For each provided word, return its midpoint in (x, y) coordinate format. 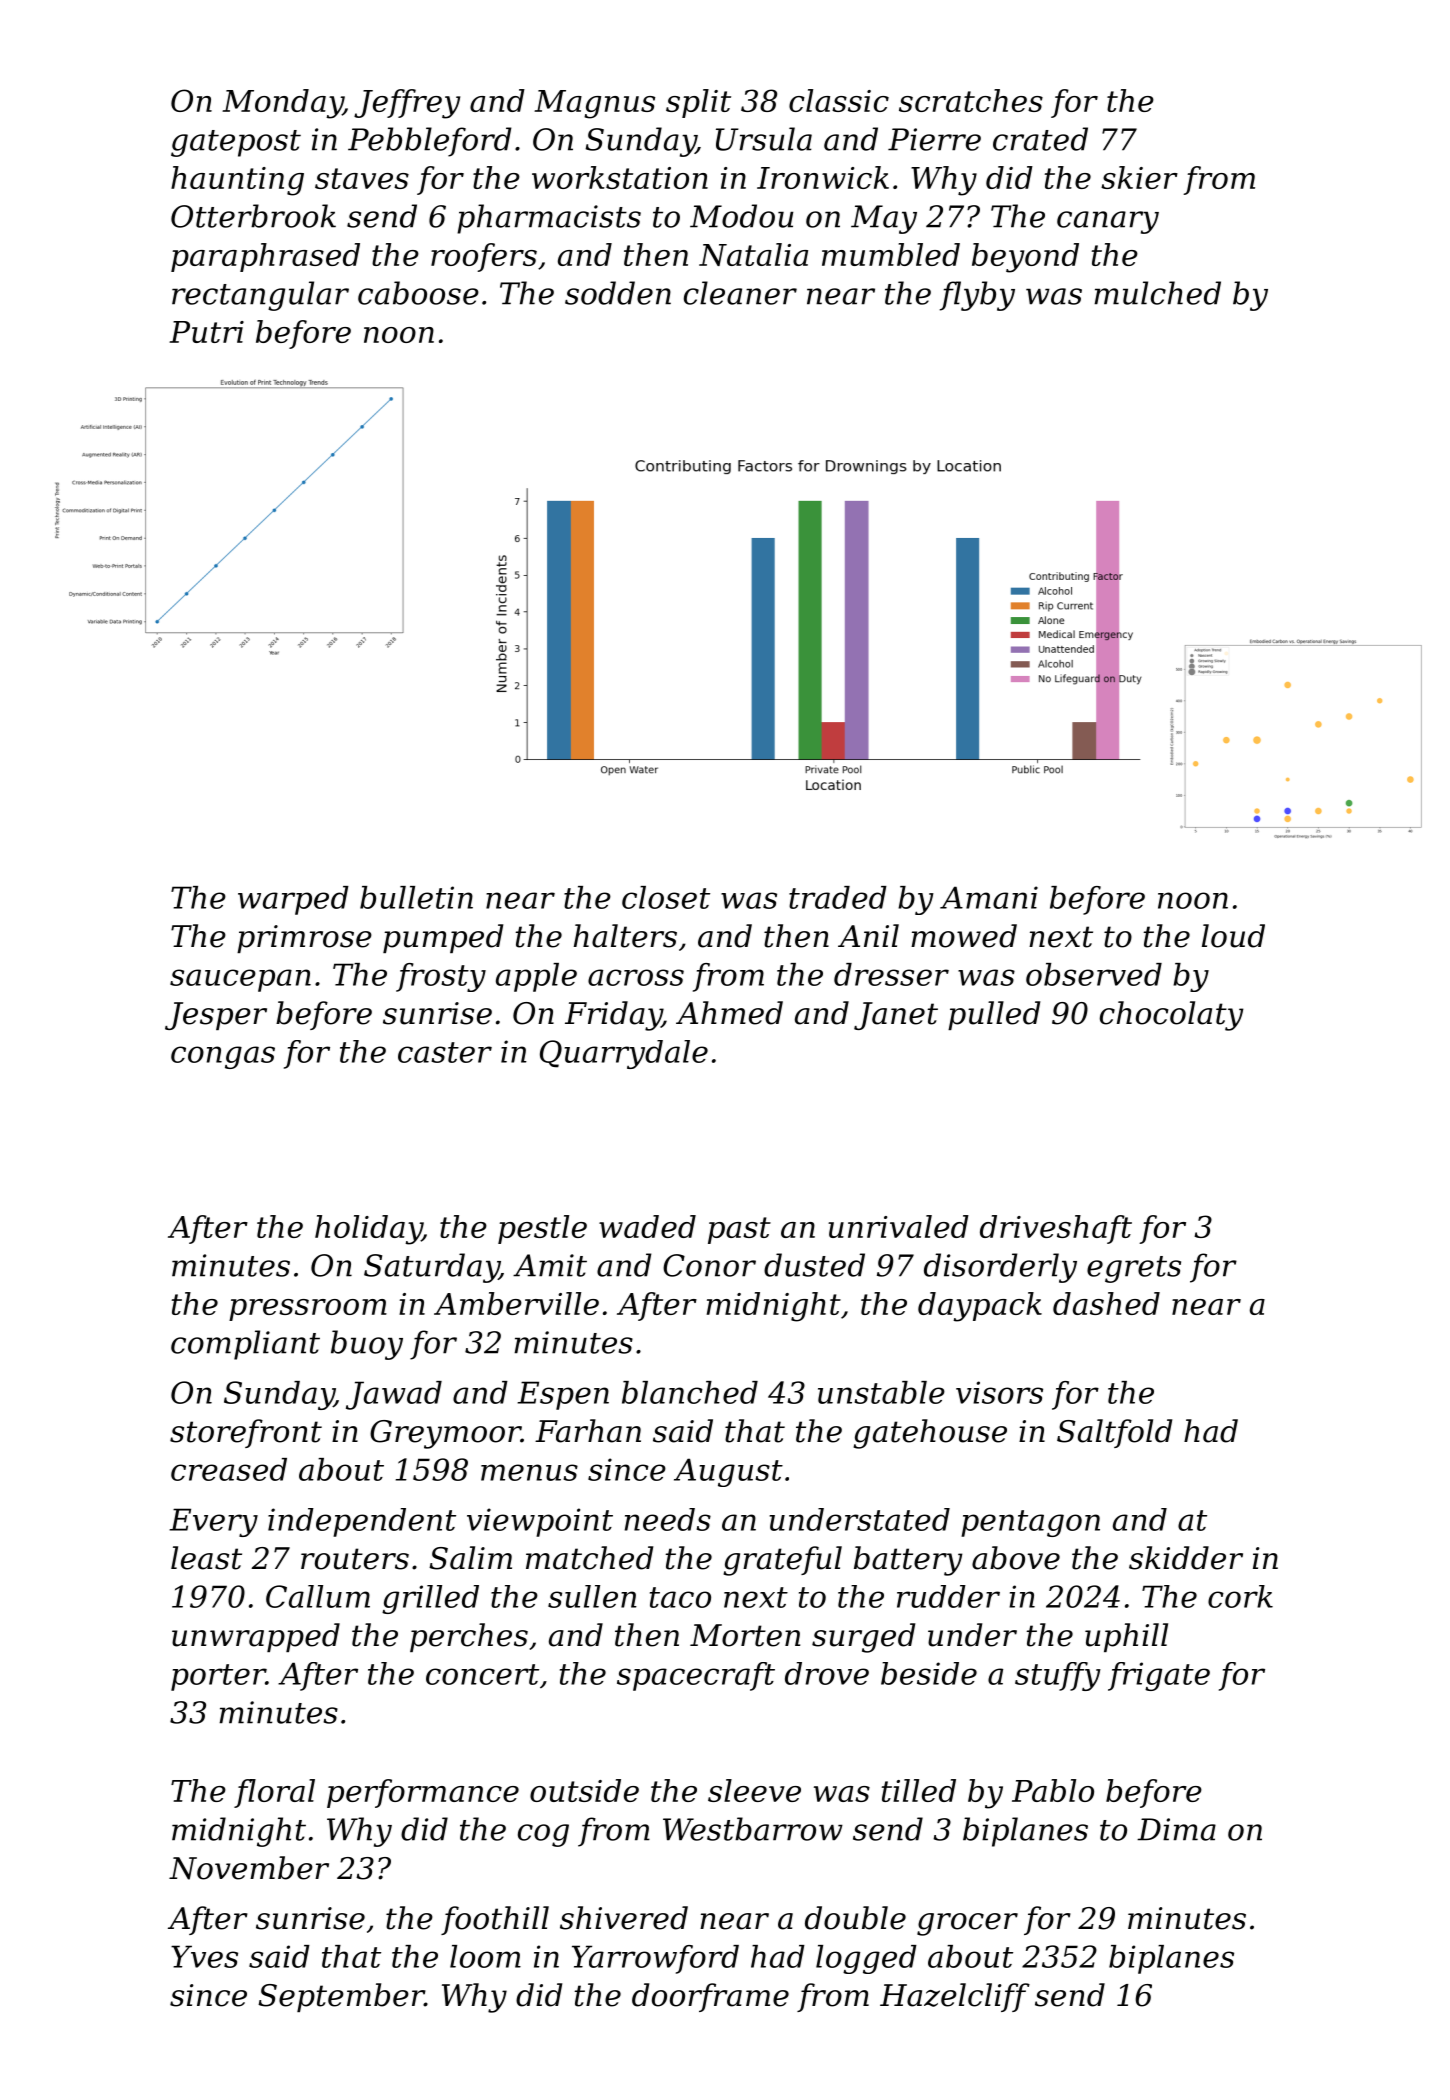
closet (666, 897)
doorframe (710, 1997)
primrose (304, 939)
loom (485, 1956)
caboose (418, 293)
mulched (1157, 293)
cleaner (740, 293)
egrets (1134, 1269)
